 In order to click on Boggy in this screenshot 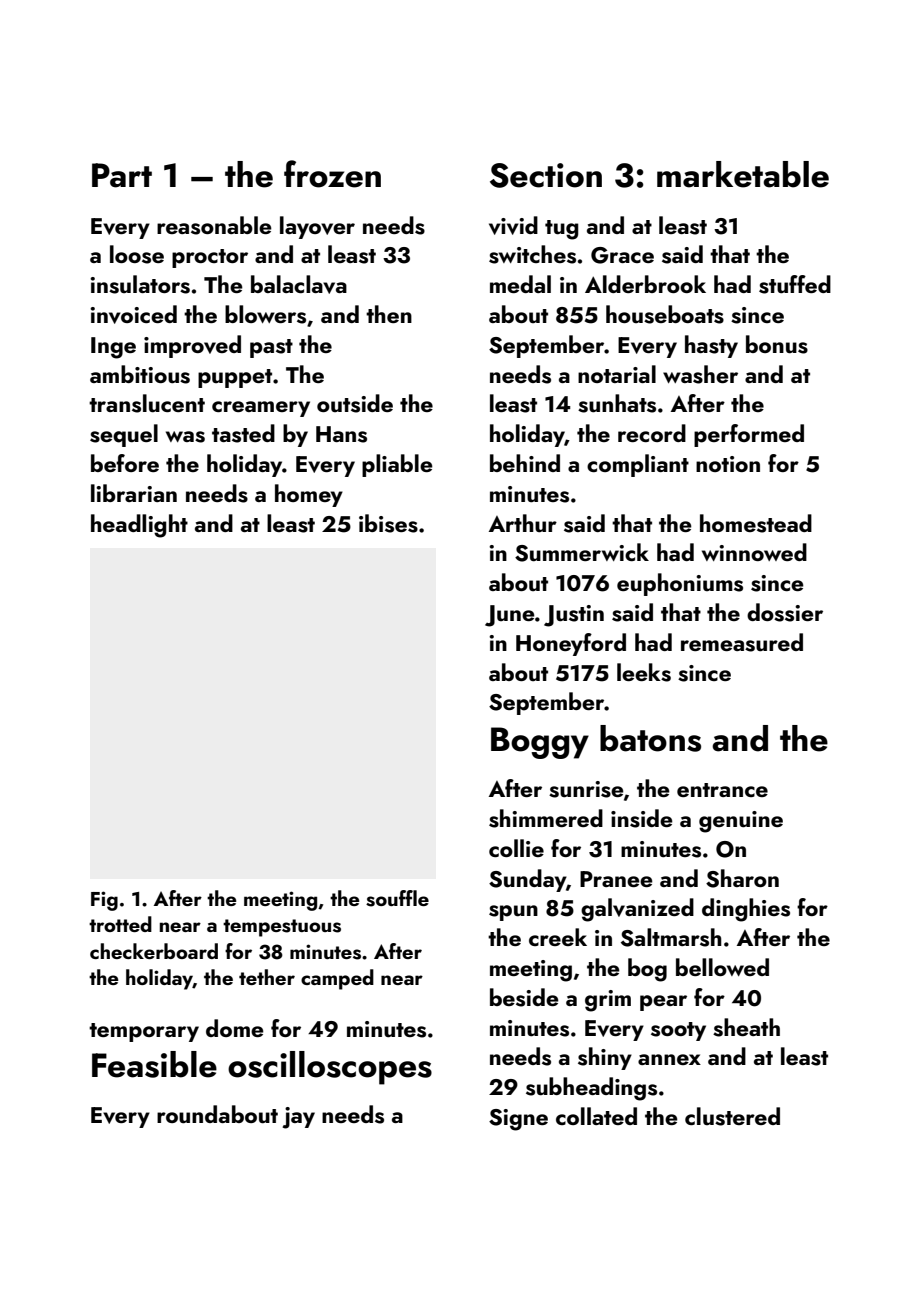, I will do `click(540, 743)`.
